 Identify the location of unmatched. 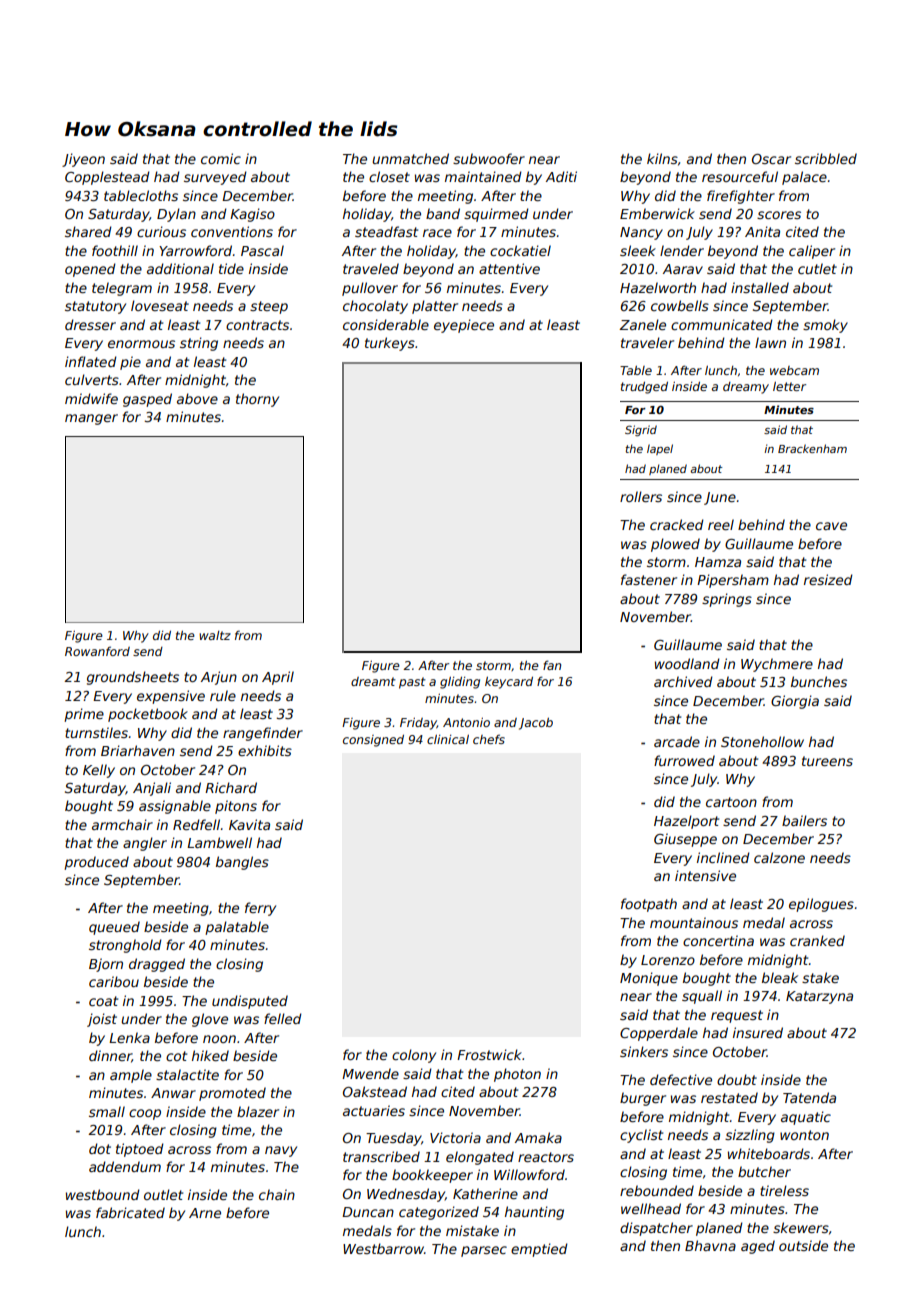
(410, 158).
